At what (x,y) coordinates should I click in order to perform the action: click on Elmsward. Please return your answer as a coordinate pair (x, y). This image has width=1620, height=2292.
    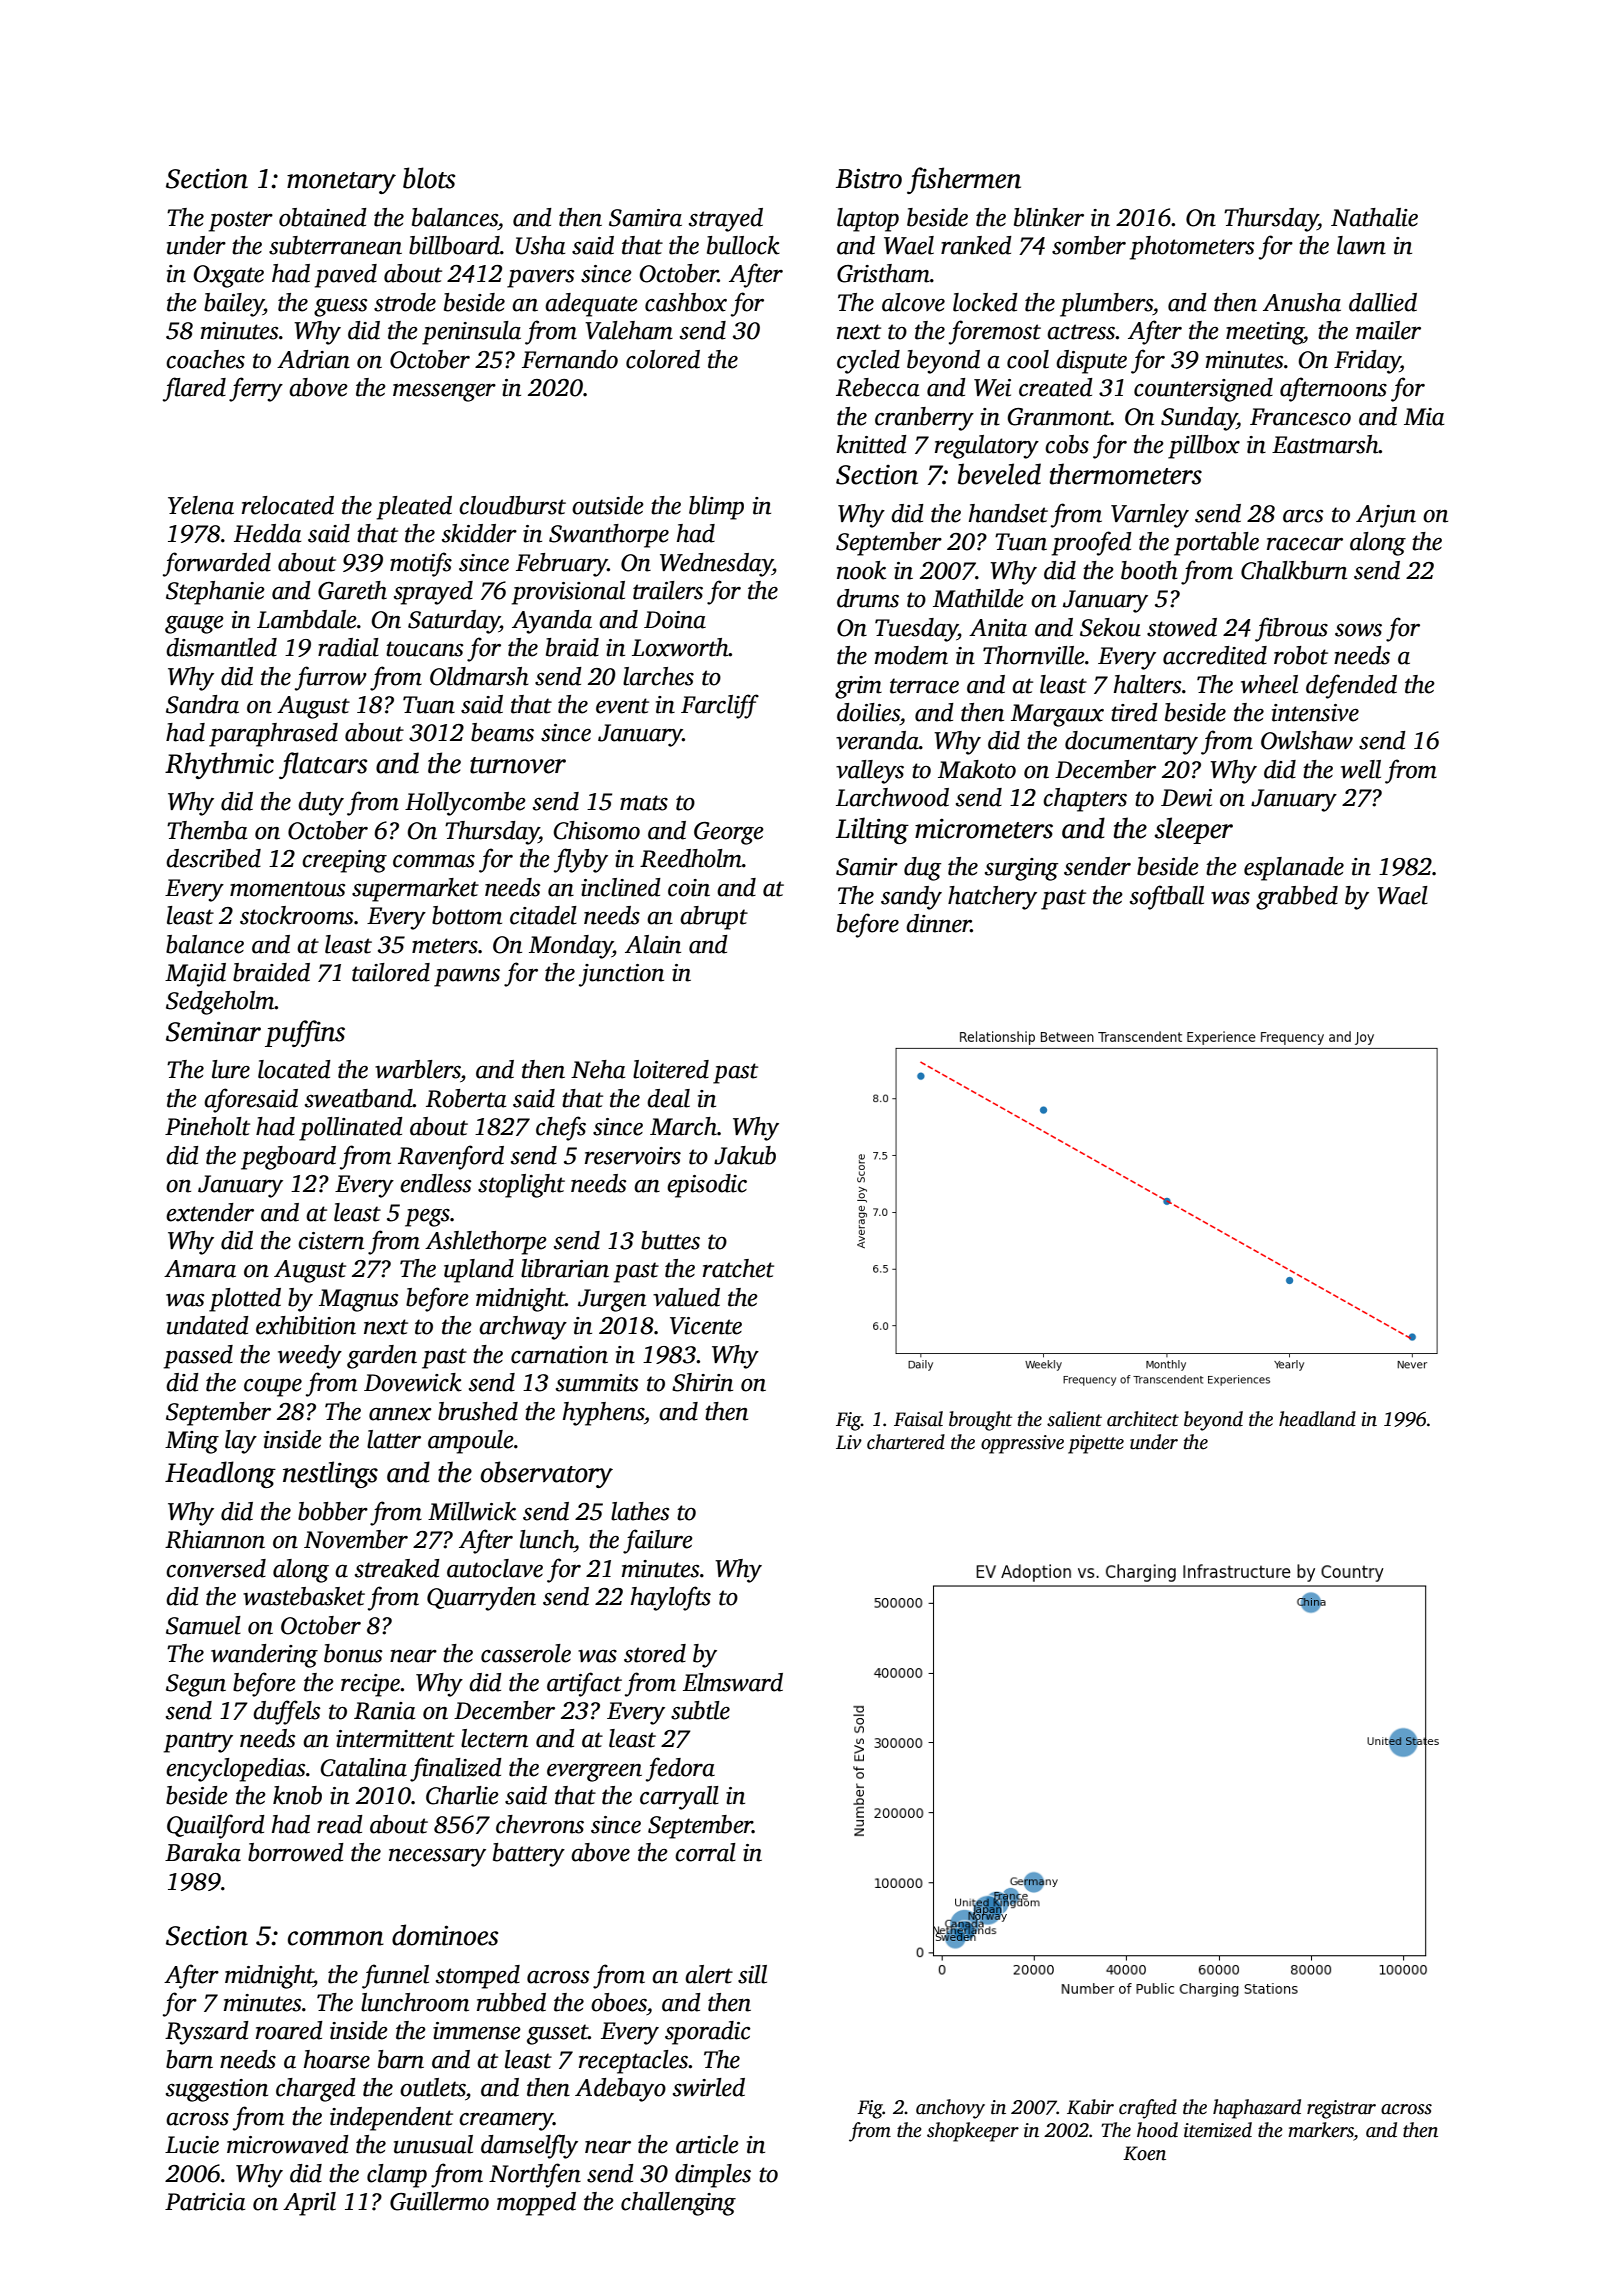
    Looking at the image, I should click on (733, 1682).
